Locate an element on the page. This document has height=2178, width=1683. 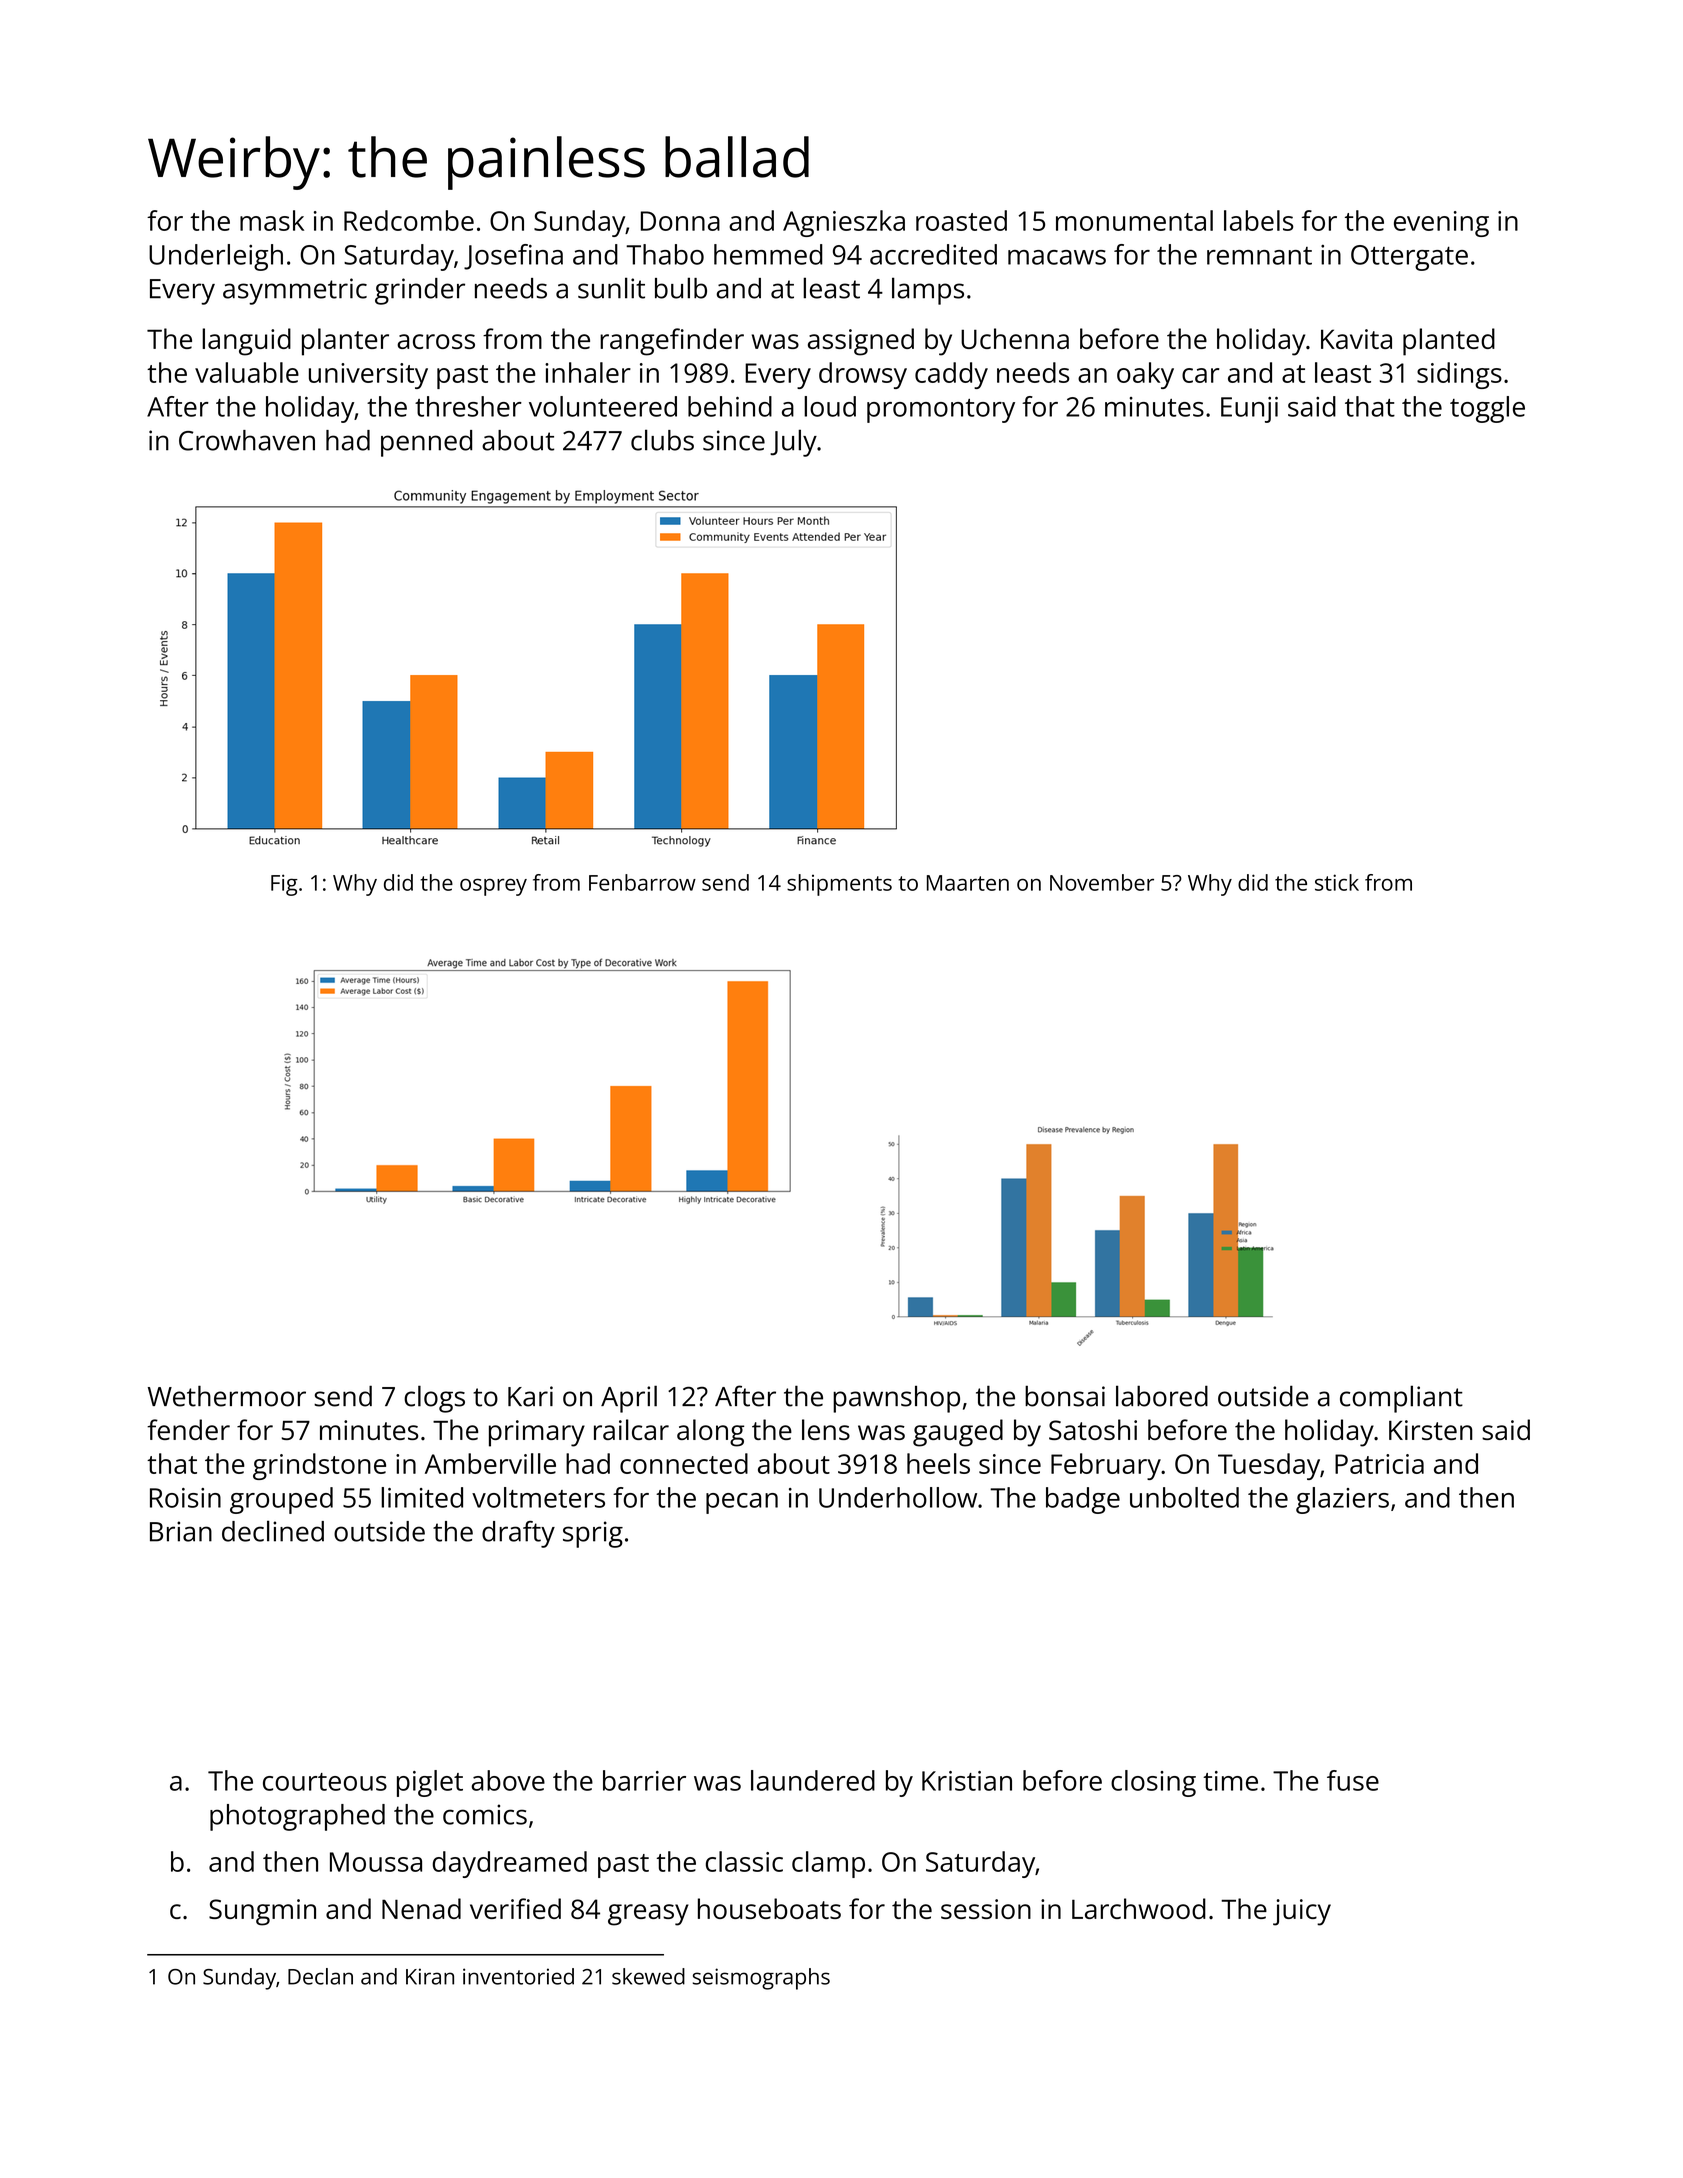
photographed is located at coordinates (297, 1817).
